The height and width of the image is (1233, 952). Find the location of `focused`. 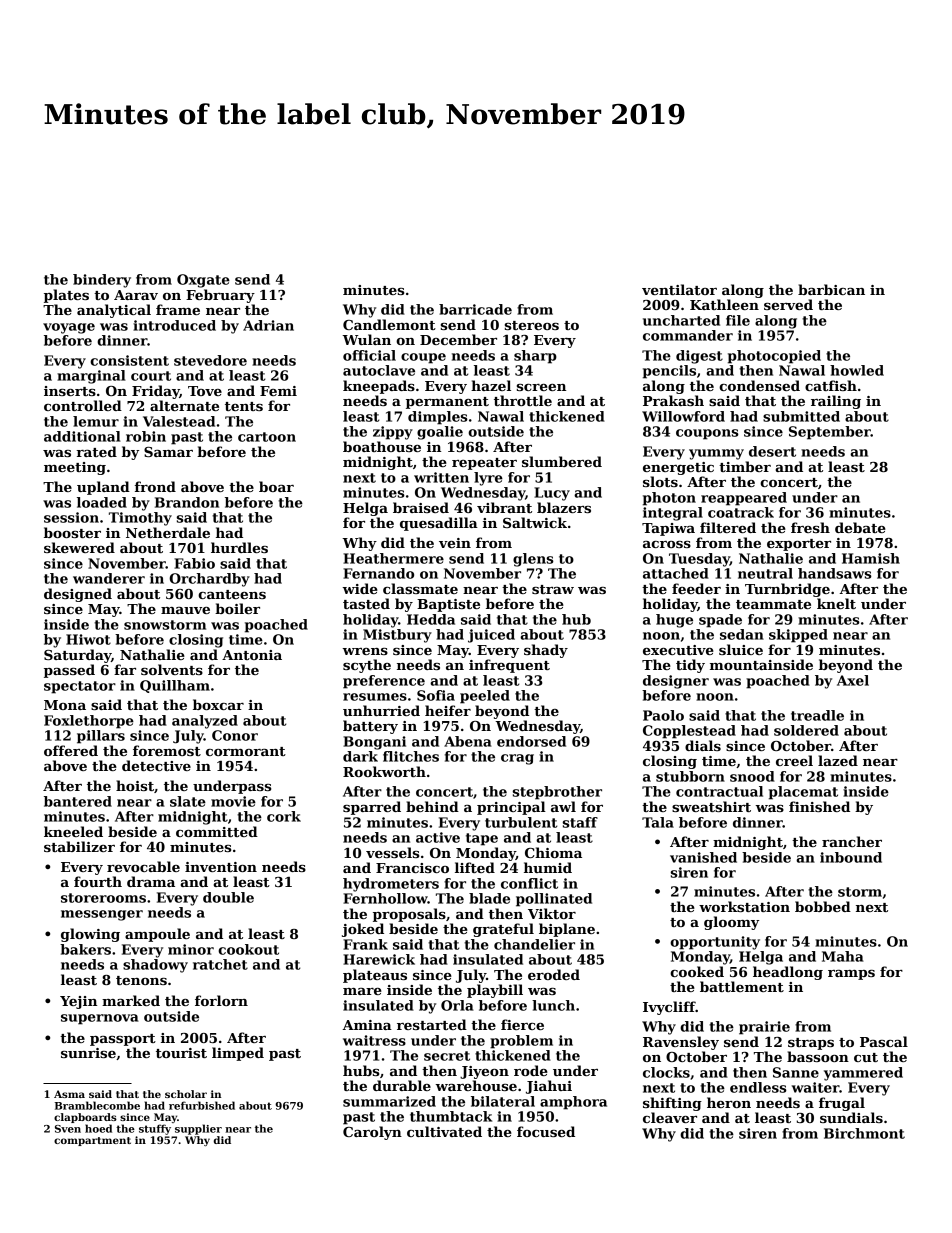

focused is located at coordinates (546, 1131).
